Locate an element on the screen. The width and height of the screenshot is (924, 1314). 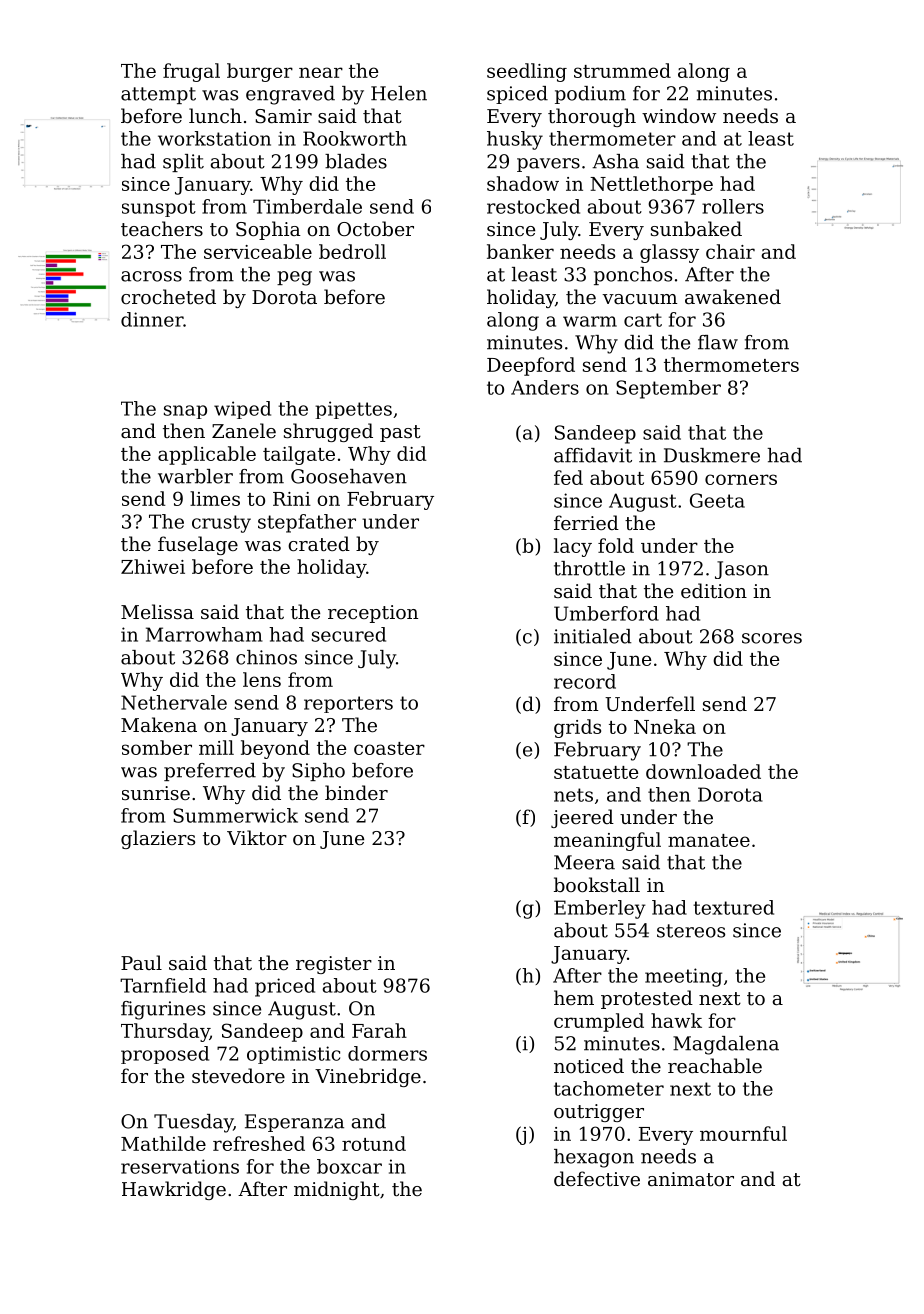
Sipho is located at coordinates (318, 772).
